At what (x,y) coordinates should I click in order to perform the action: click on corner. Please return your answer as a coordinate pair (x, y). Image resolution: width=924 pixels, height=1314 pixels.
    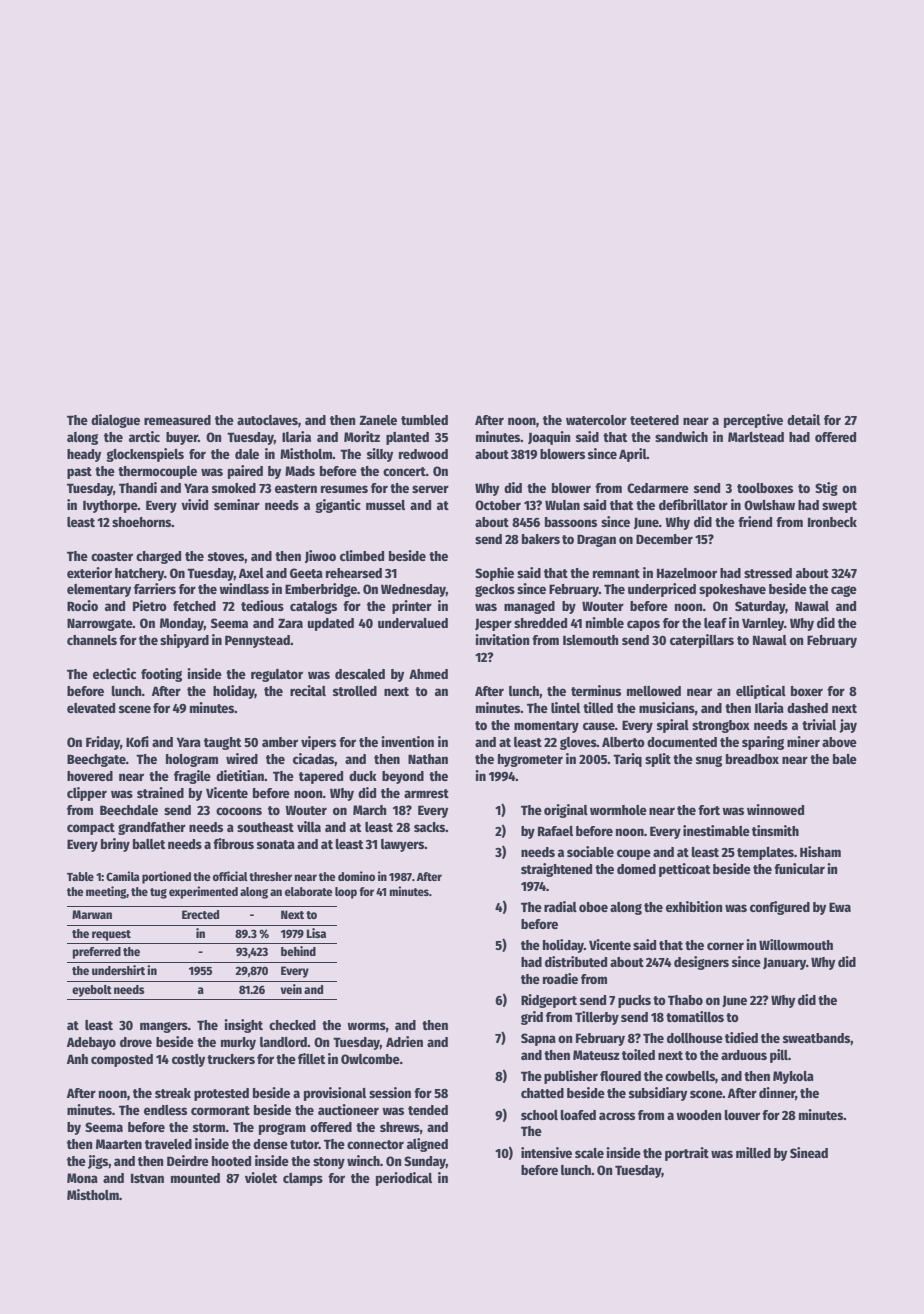
    Looking at the image, I should click on (725, 946).
